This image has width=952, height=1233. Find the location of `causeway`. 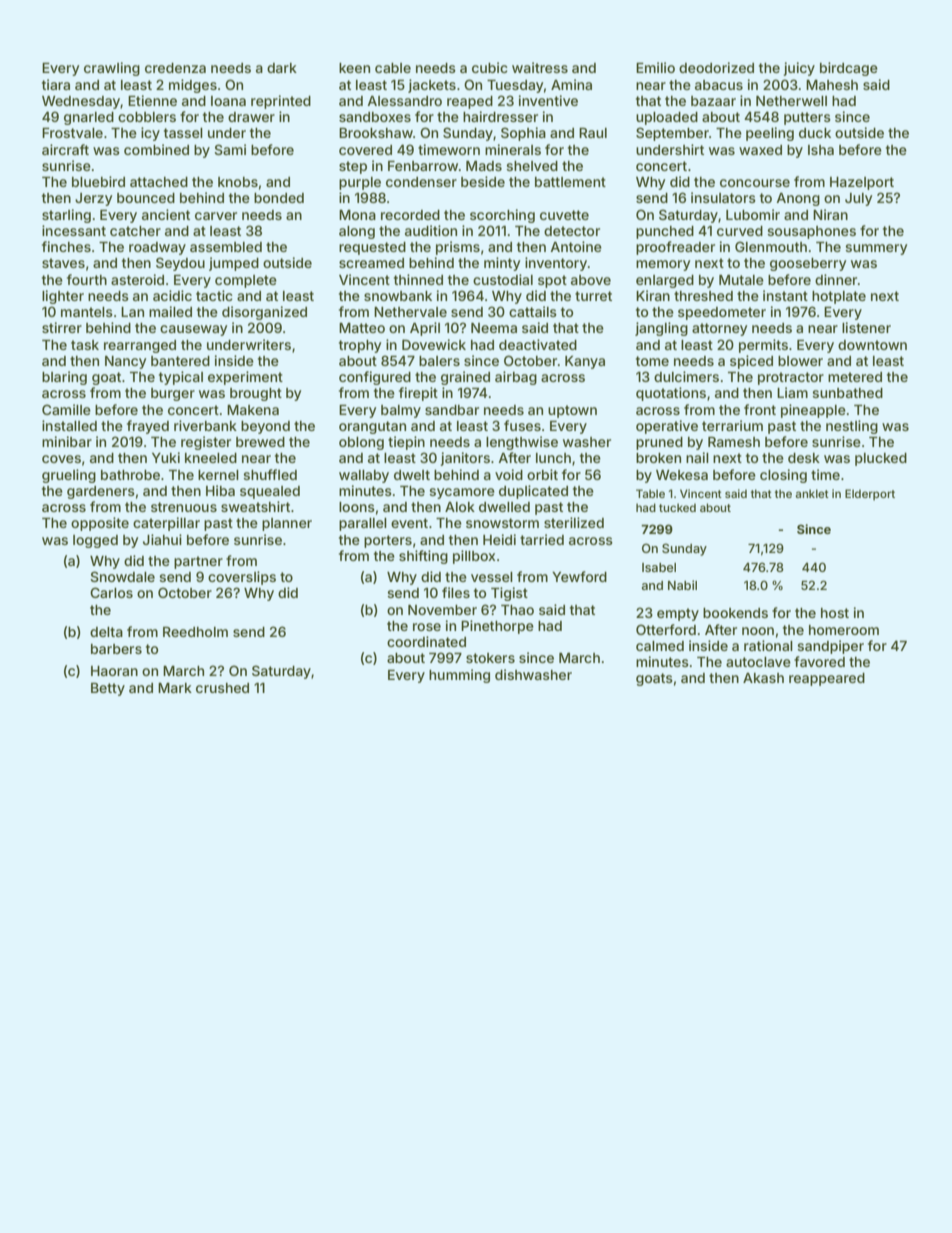

causeway is located at coordinates (193, 330).
